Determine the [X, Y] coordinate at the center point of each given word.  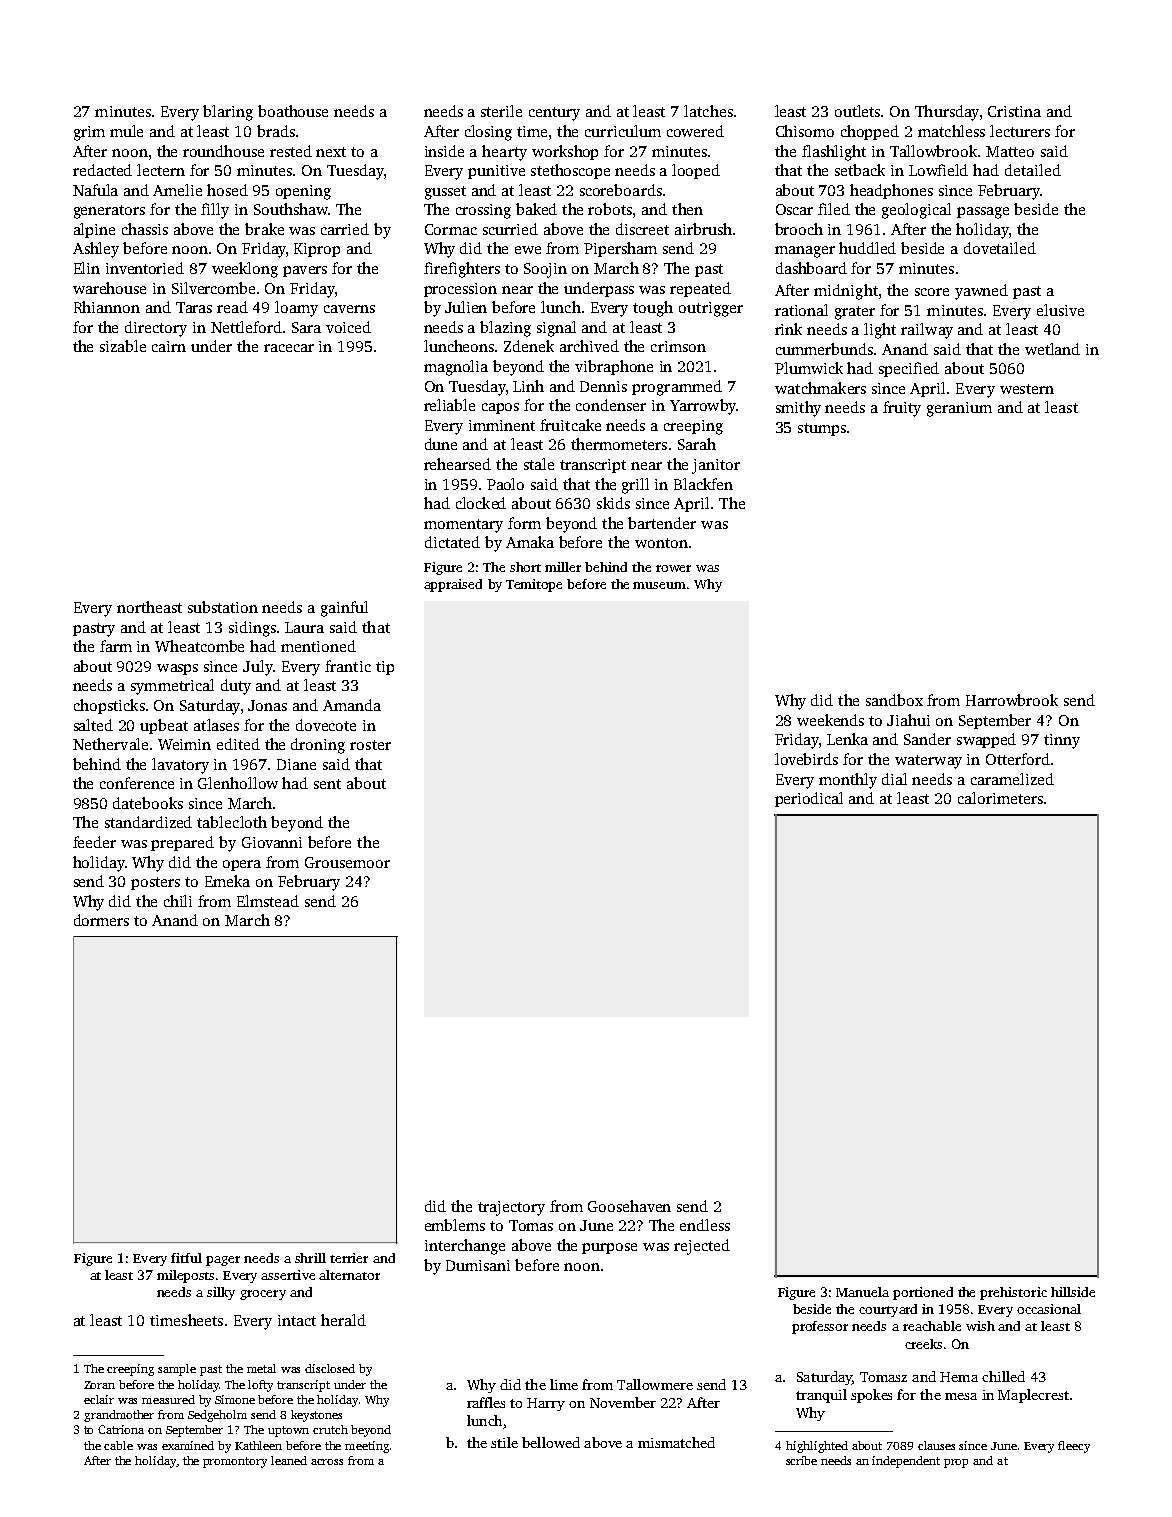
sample [177, 1370]
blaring [228, 113]
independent [906, 1462]
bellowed [551, 1442]
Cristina [1014, 111]
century [554, 114]
